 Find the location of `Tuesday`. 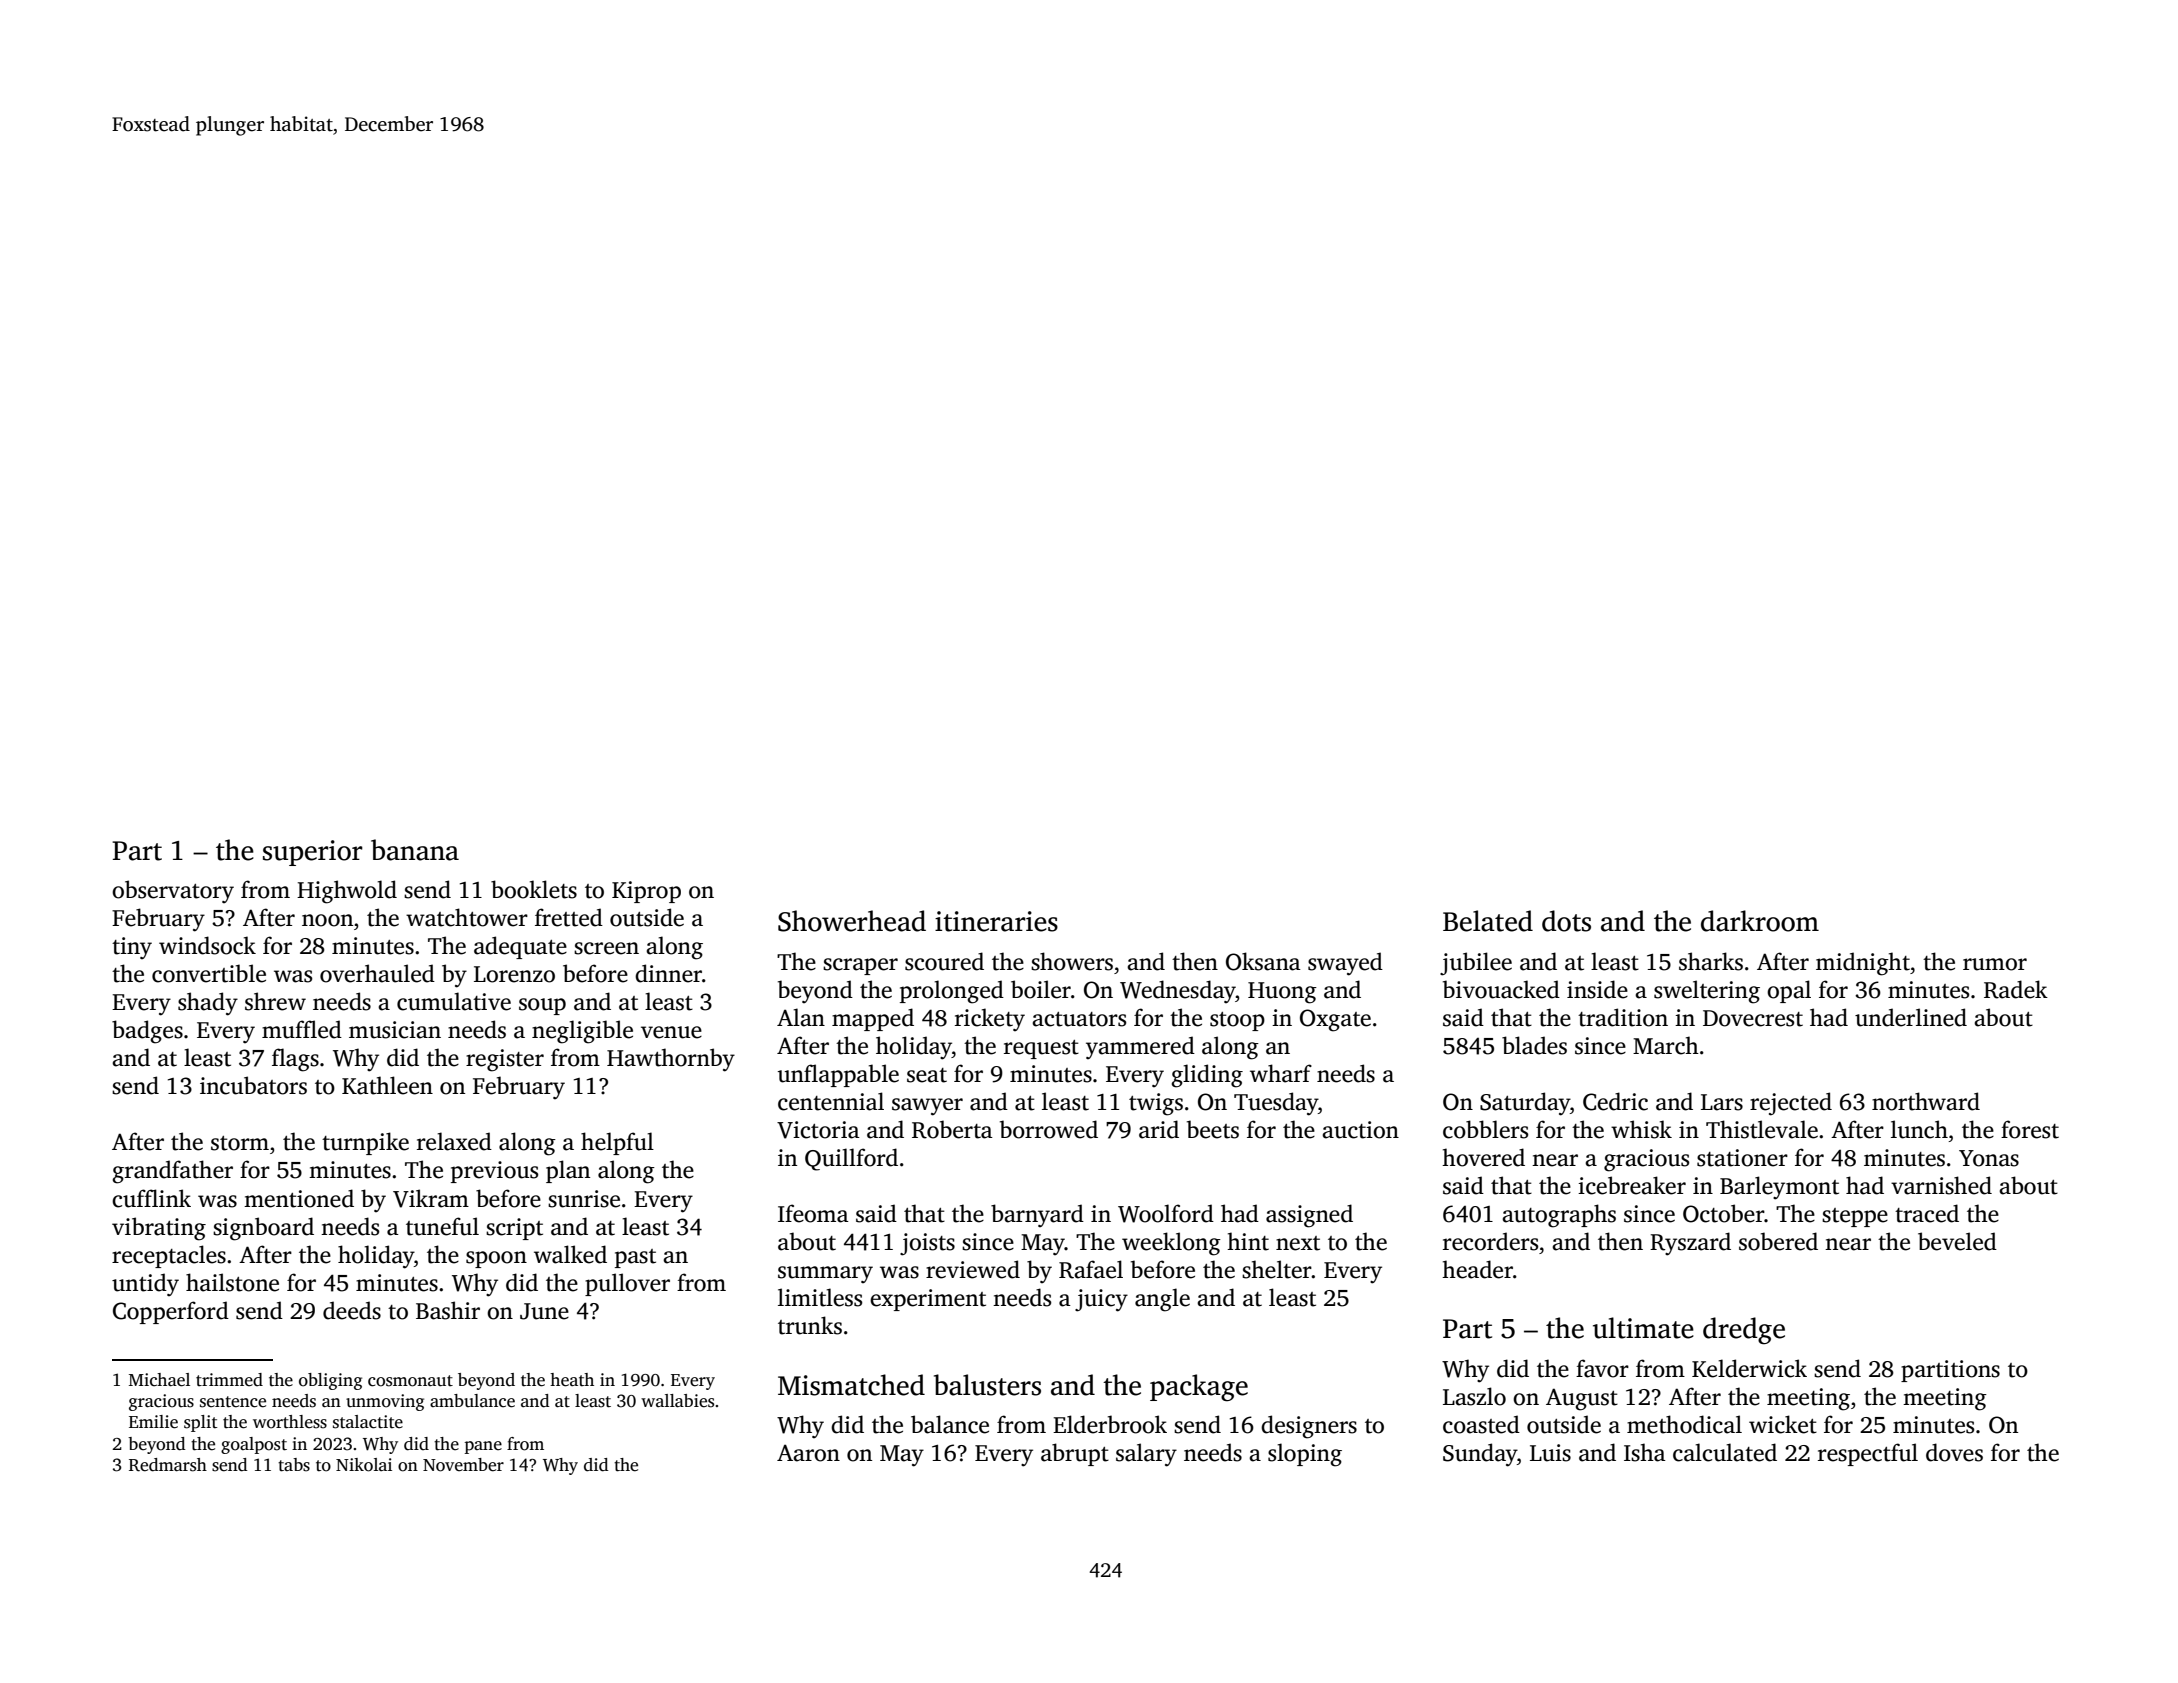

Tuesday is located at coordinates (1276, 1104).
